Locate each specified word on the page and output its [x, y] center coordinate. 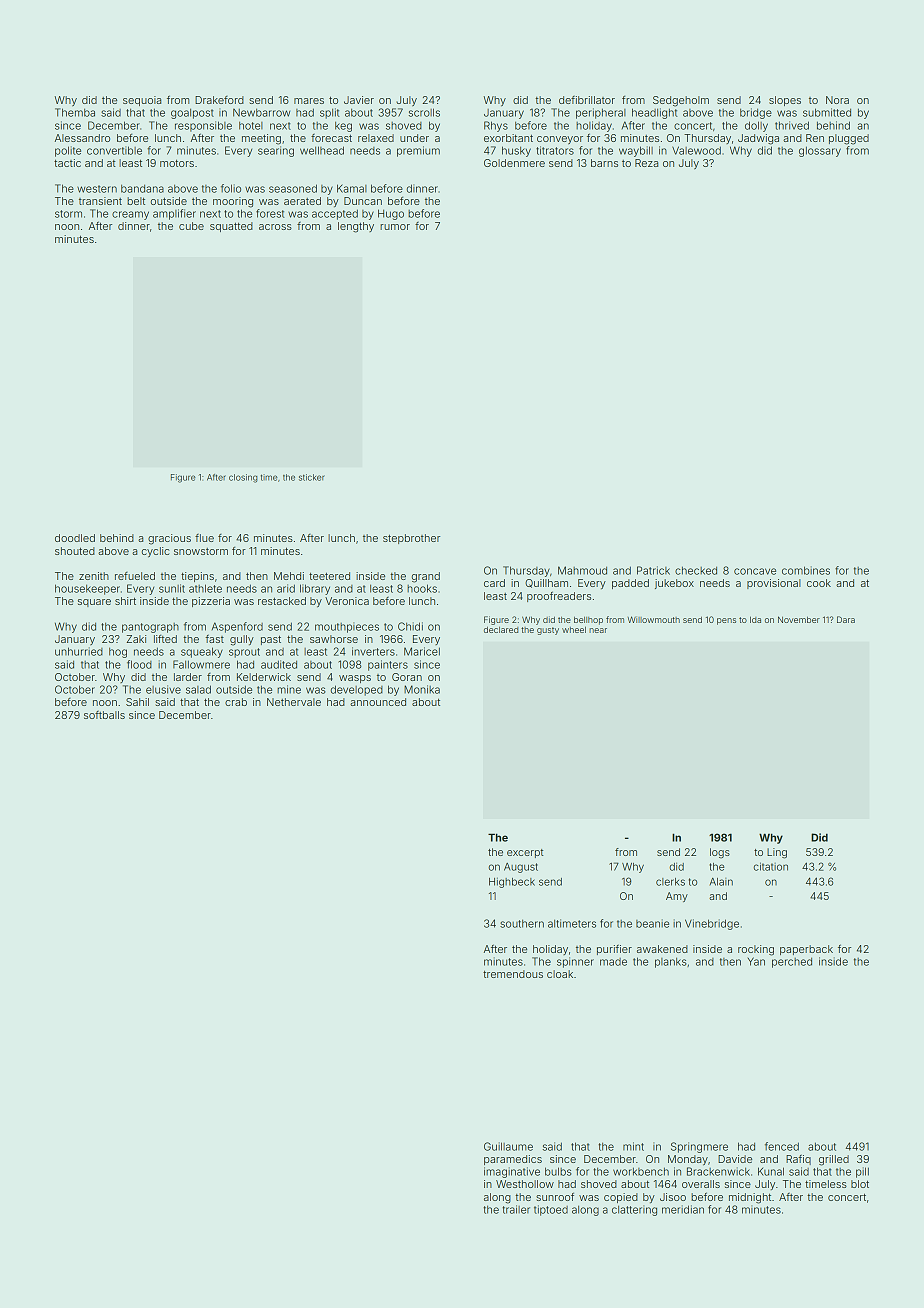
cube [191, 226]
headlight [655, 113]
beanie [652, 923]
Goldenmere [514, 163]
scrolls [424, 112]
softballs [104, 715]
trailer [516, 1209]
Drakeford [219, 100]
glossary [820, 151]
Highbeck [512, 883]
